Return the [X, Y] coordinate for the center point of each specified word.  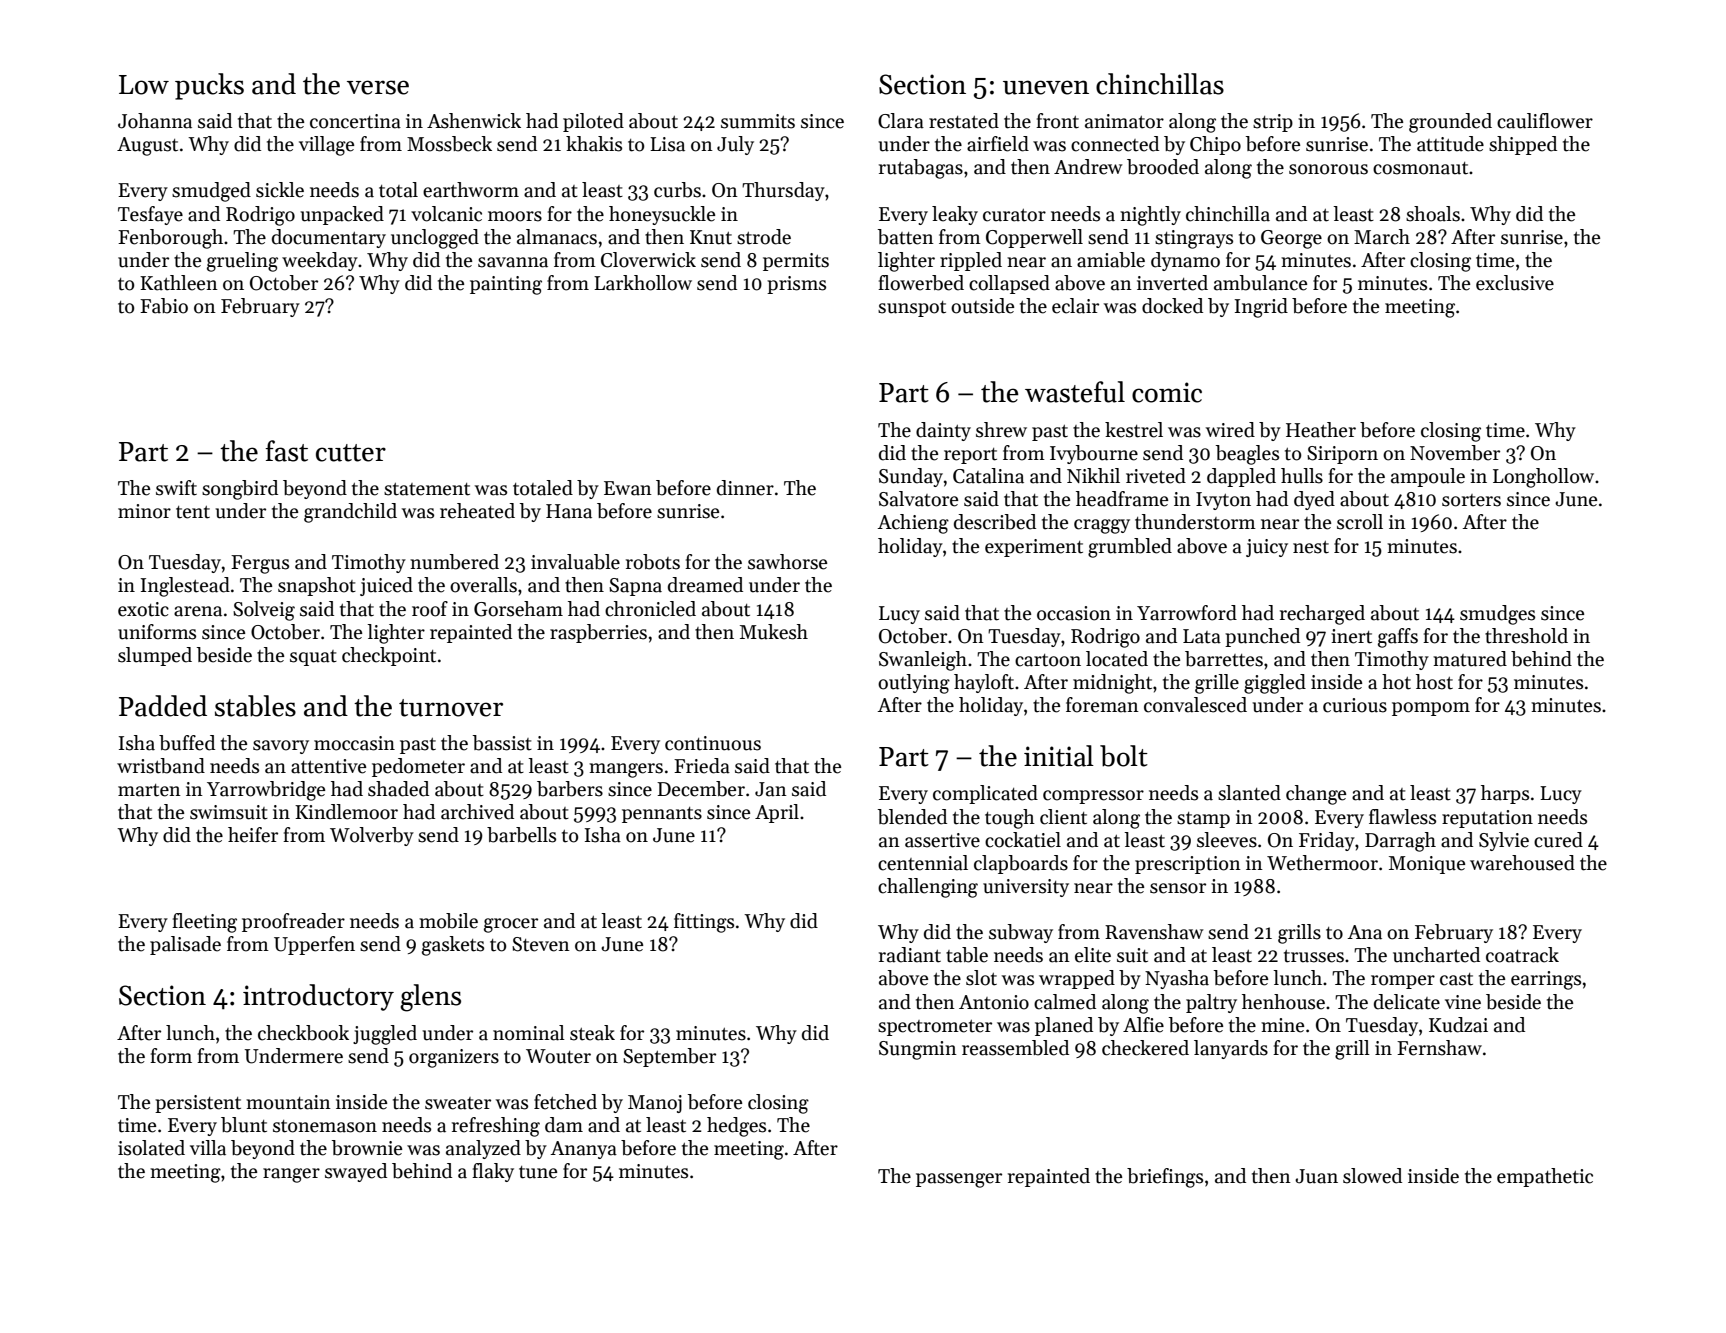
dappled [1241, 477]
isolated [151, 1148]
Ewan [628, 488]
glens [430, 998]
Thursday [783, 191]
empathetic [1545, 1177]
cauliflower [1545, 121]
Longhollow [1543, 478]
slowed [1372, 1176]
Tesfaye [150, 215]
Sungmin [918, 1050]
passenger [959, 1180]
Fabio [164, 306]
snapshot [317, 586]
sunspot [912, 309]
